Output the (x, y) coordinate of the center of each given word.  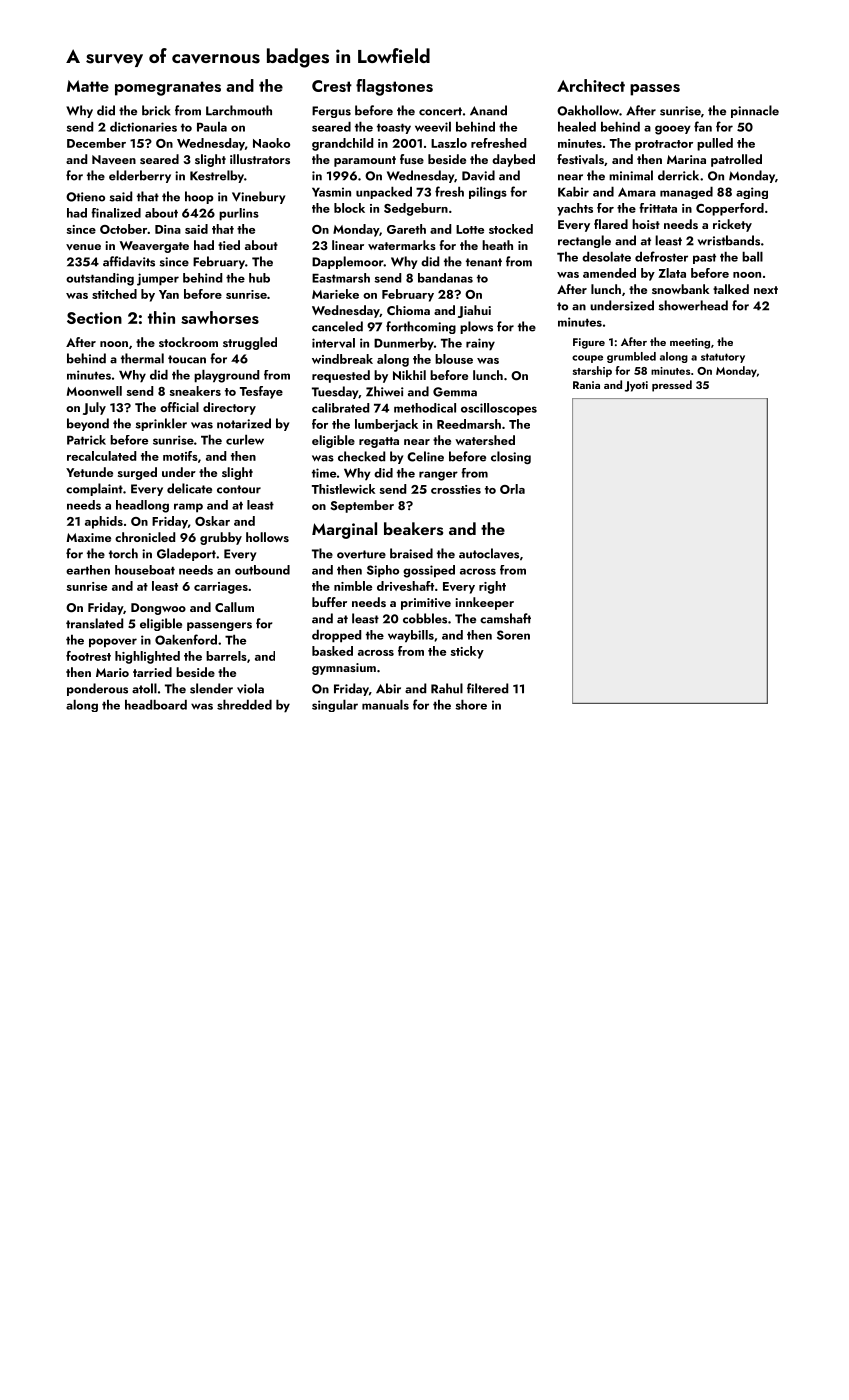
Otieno (85, 197)
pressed (672, 386)
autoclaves (489, 553)
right (492, 587)
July (94, 408)
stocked (511, 229)
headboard (156, 704)
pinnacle (755, 111)
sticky (467, 652)
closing (511, 457)
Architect (591, 85)
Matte (88, 86)
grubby (221, 538)
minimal (631, 175)
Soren (513, 635)
